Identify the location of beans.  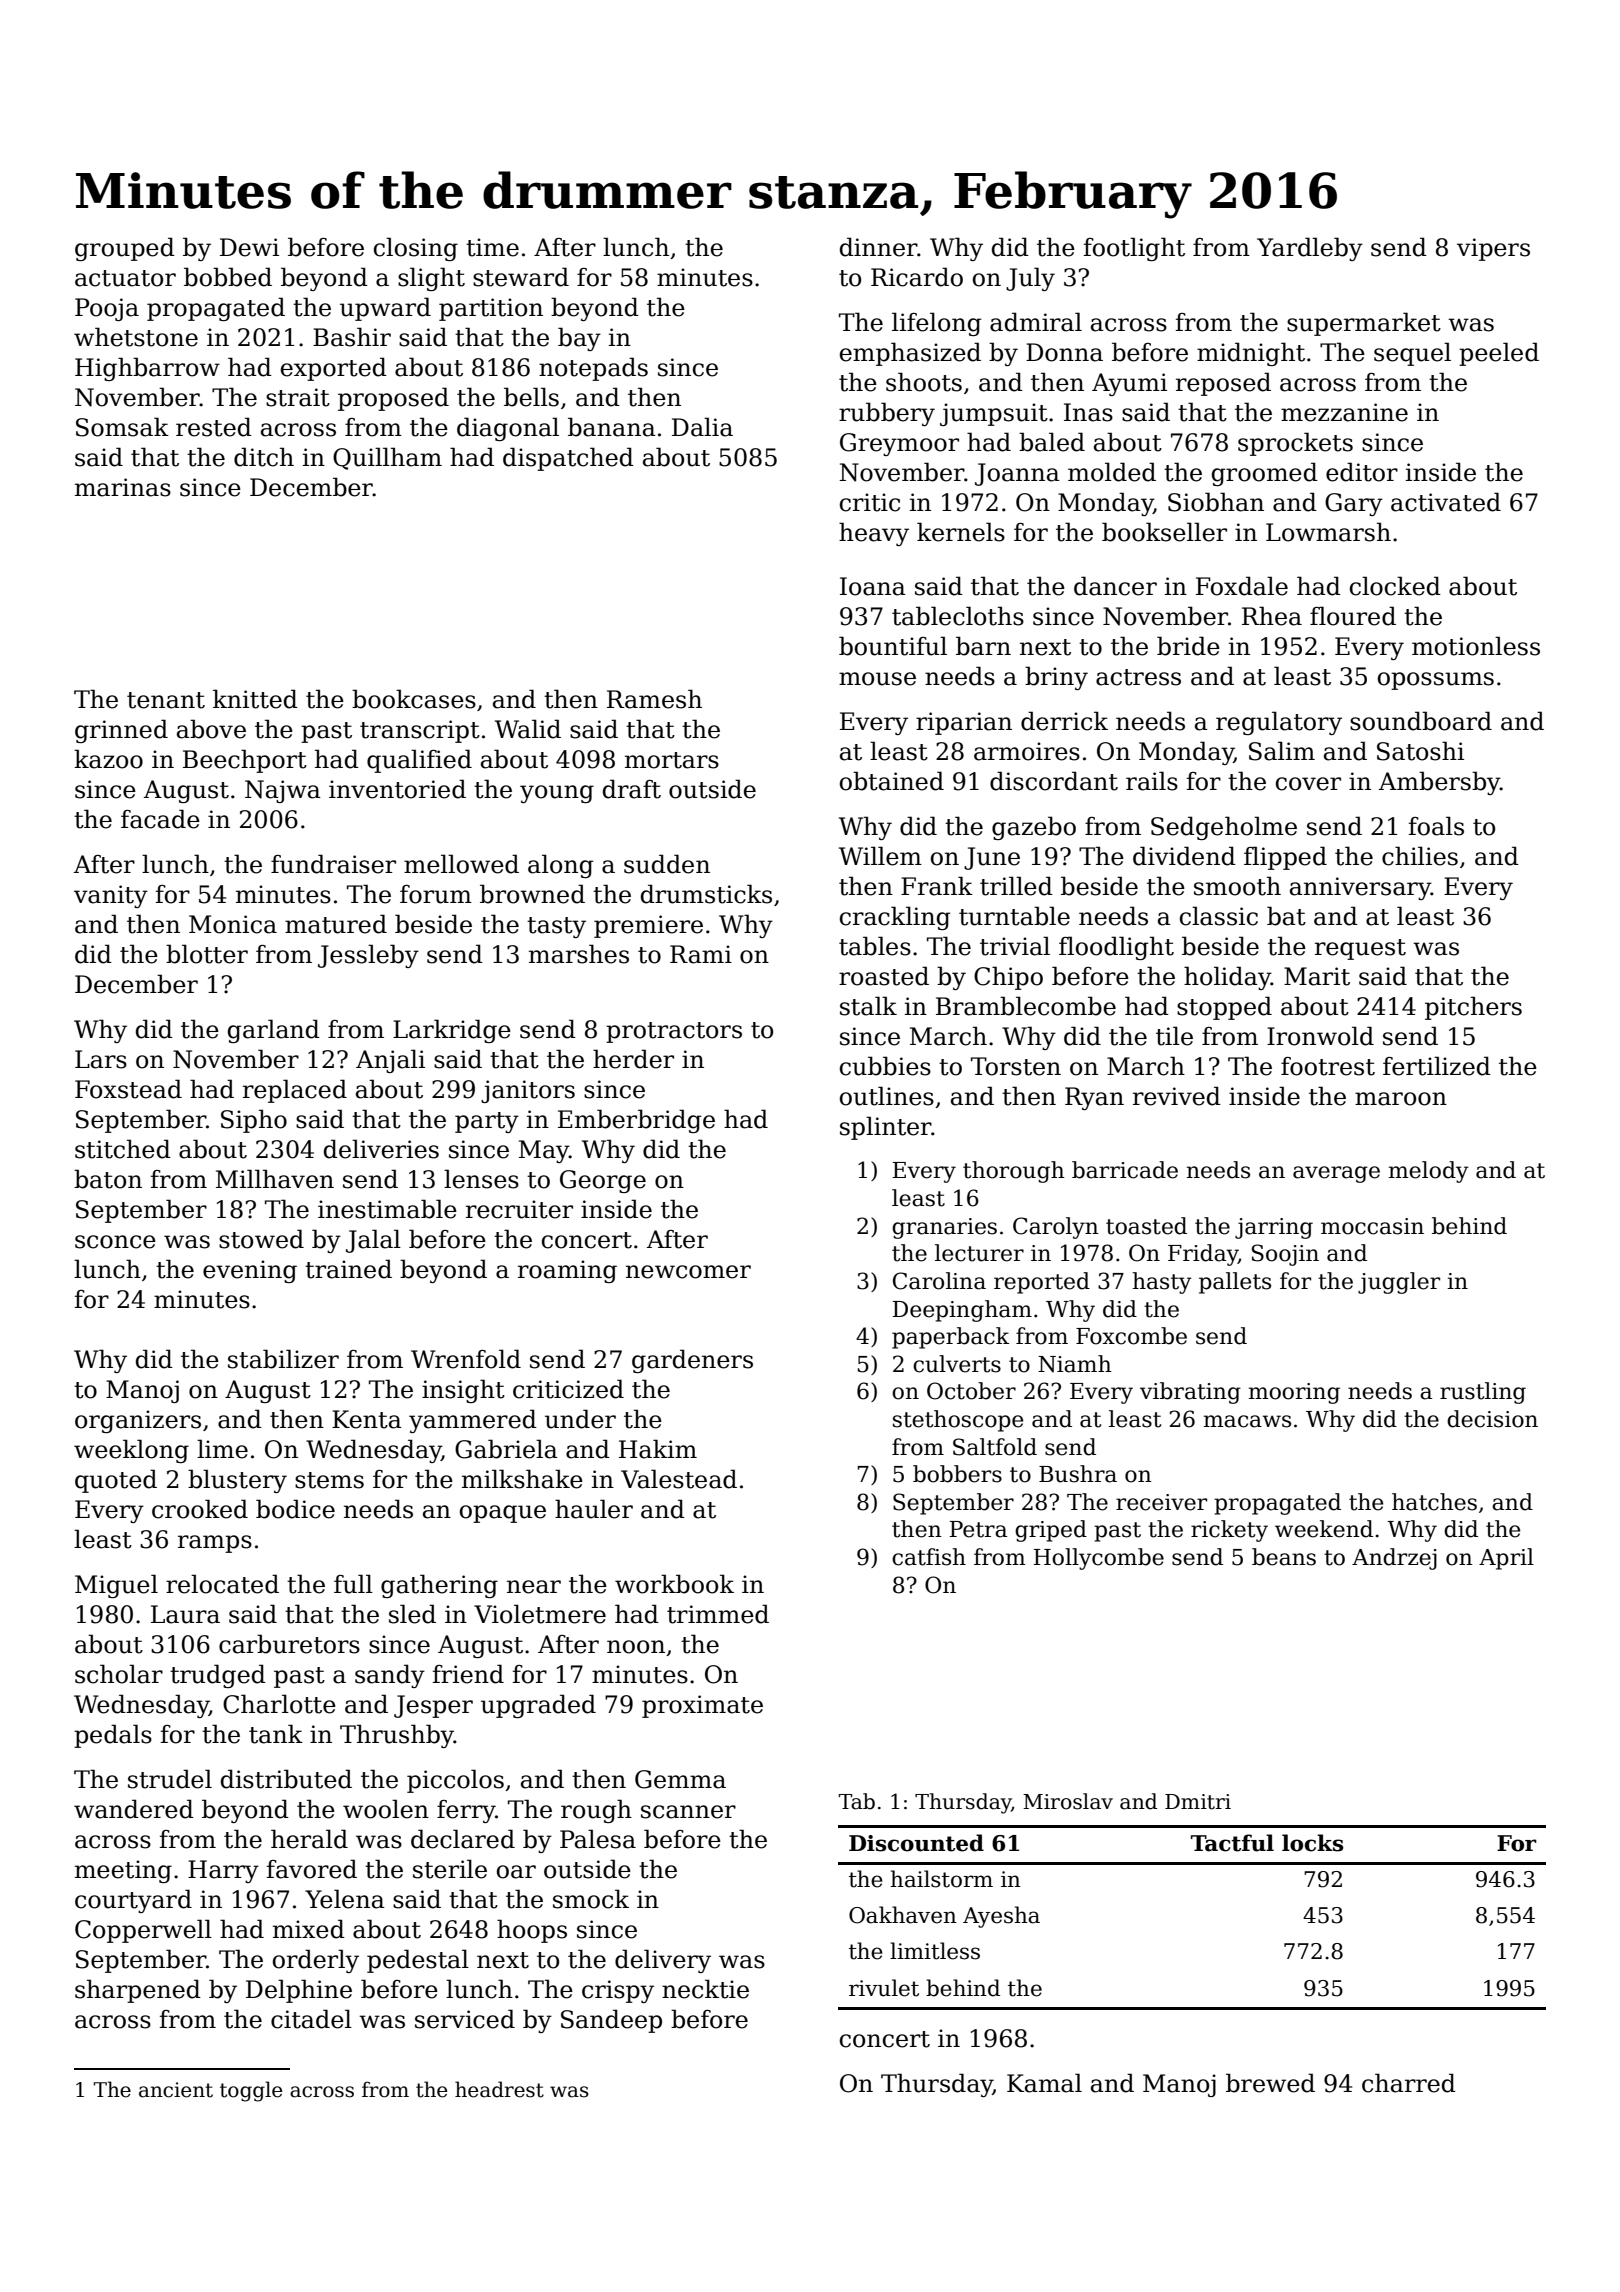
(1284, 1557).
